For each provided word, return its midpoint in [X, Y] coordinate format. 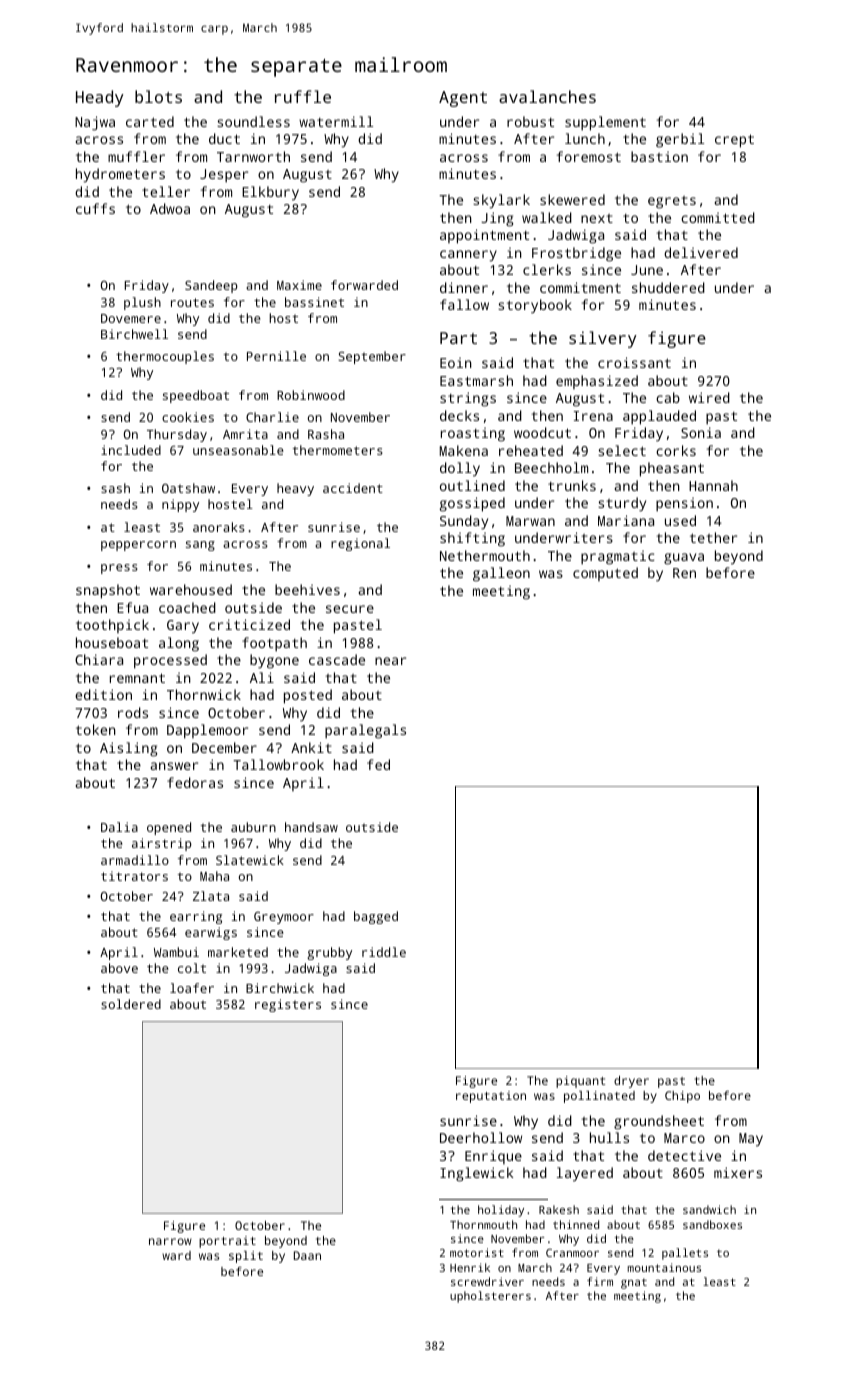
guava [684, 559]
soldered [131, 1004]
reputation [491, 1097]
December [224, 747]
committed [718, 217]
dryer [631, 1082]
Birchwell [134, 334]
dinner [464, 287]
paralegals [365, 731]
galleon [501, 574]
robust [530, 121]
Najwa [95, 123]
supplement [605, 123]
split [246, 1257]
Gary [183, 627]
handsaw [311, 827]
